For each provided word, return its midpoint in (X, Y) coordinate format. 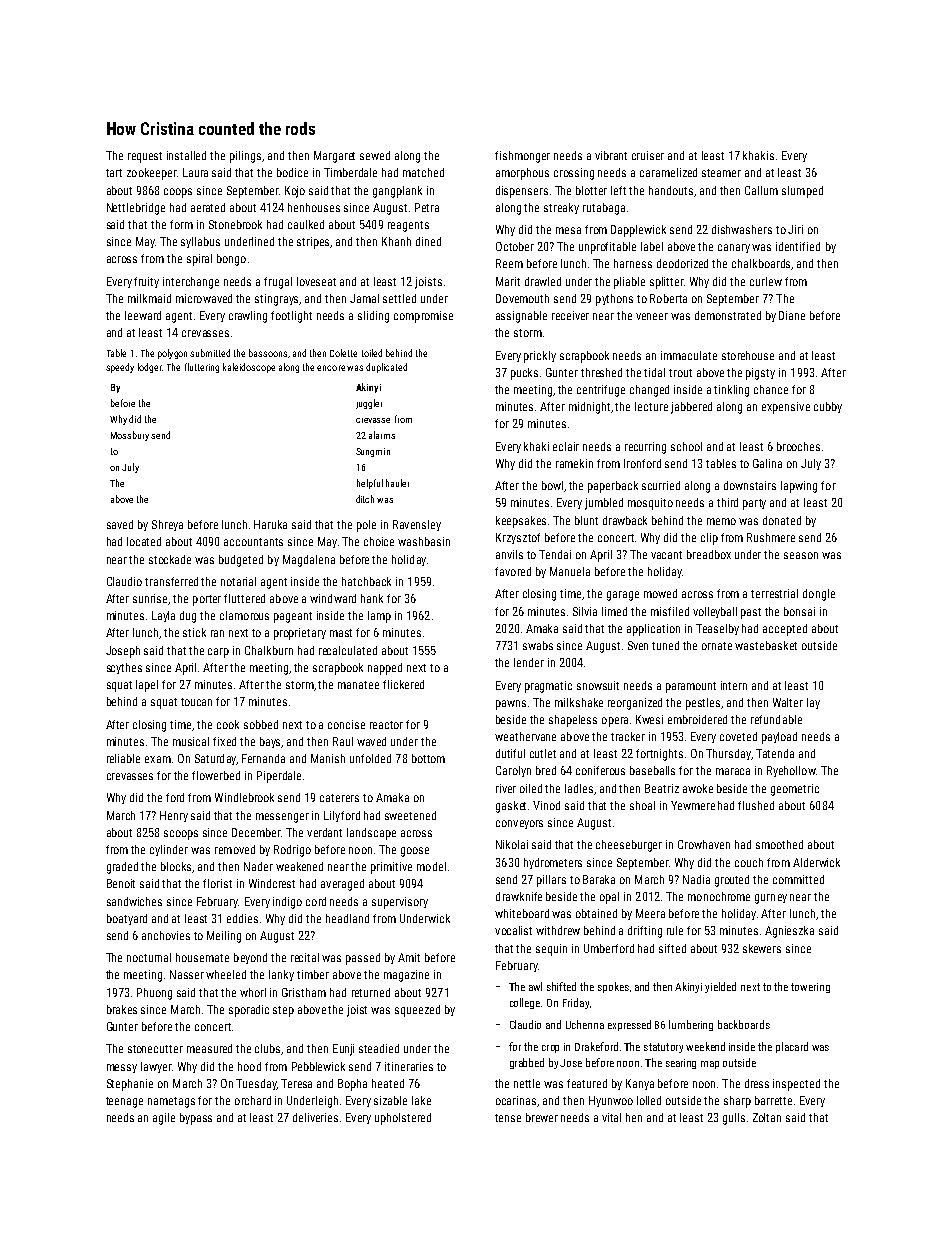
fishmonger (522, 157)
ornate (717, 646)
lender (529, 662)
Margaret (334, 157)
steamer (721, 173)
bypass (196, 1119)
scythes (124, 668)
